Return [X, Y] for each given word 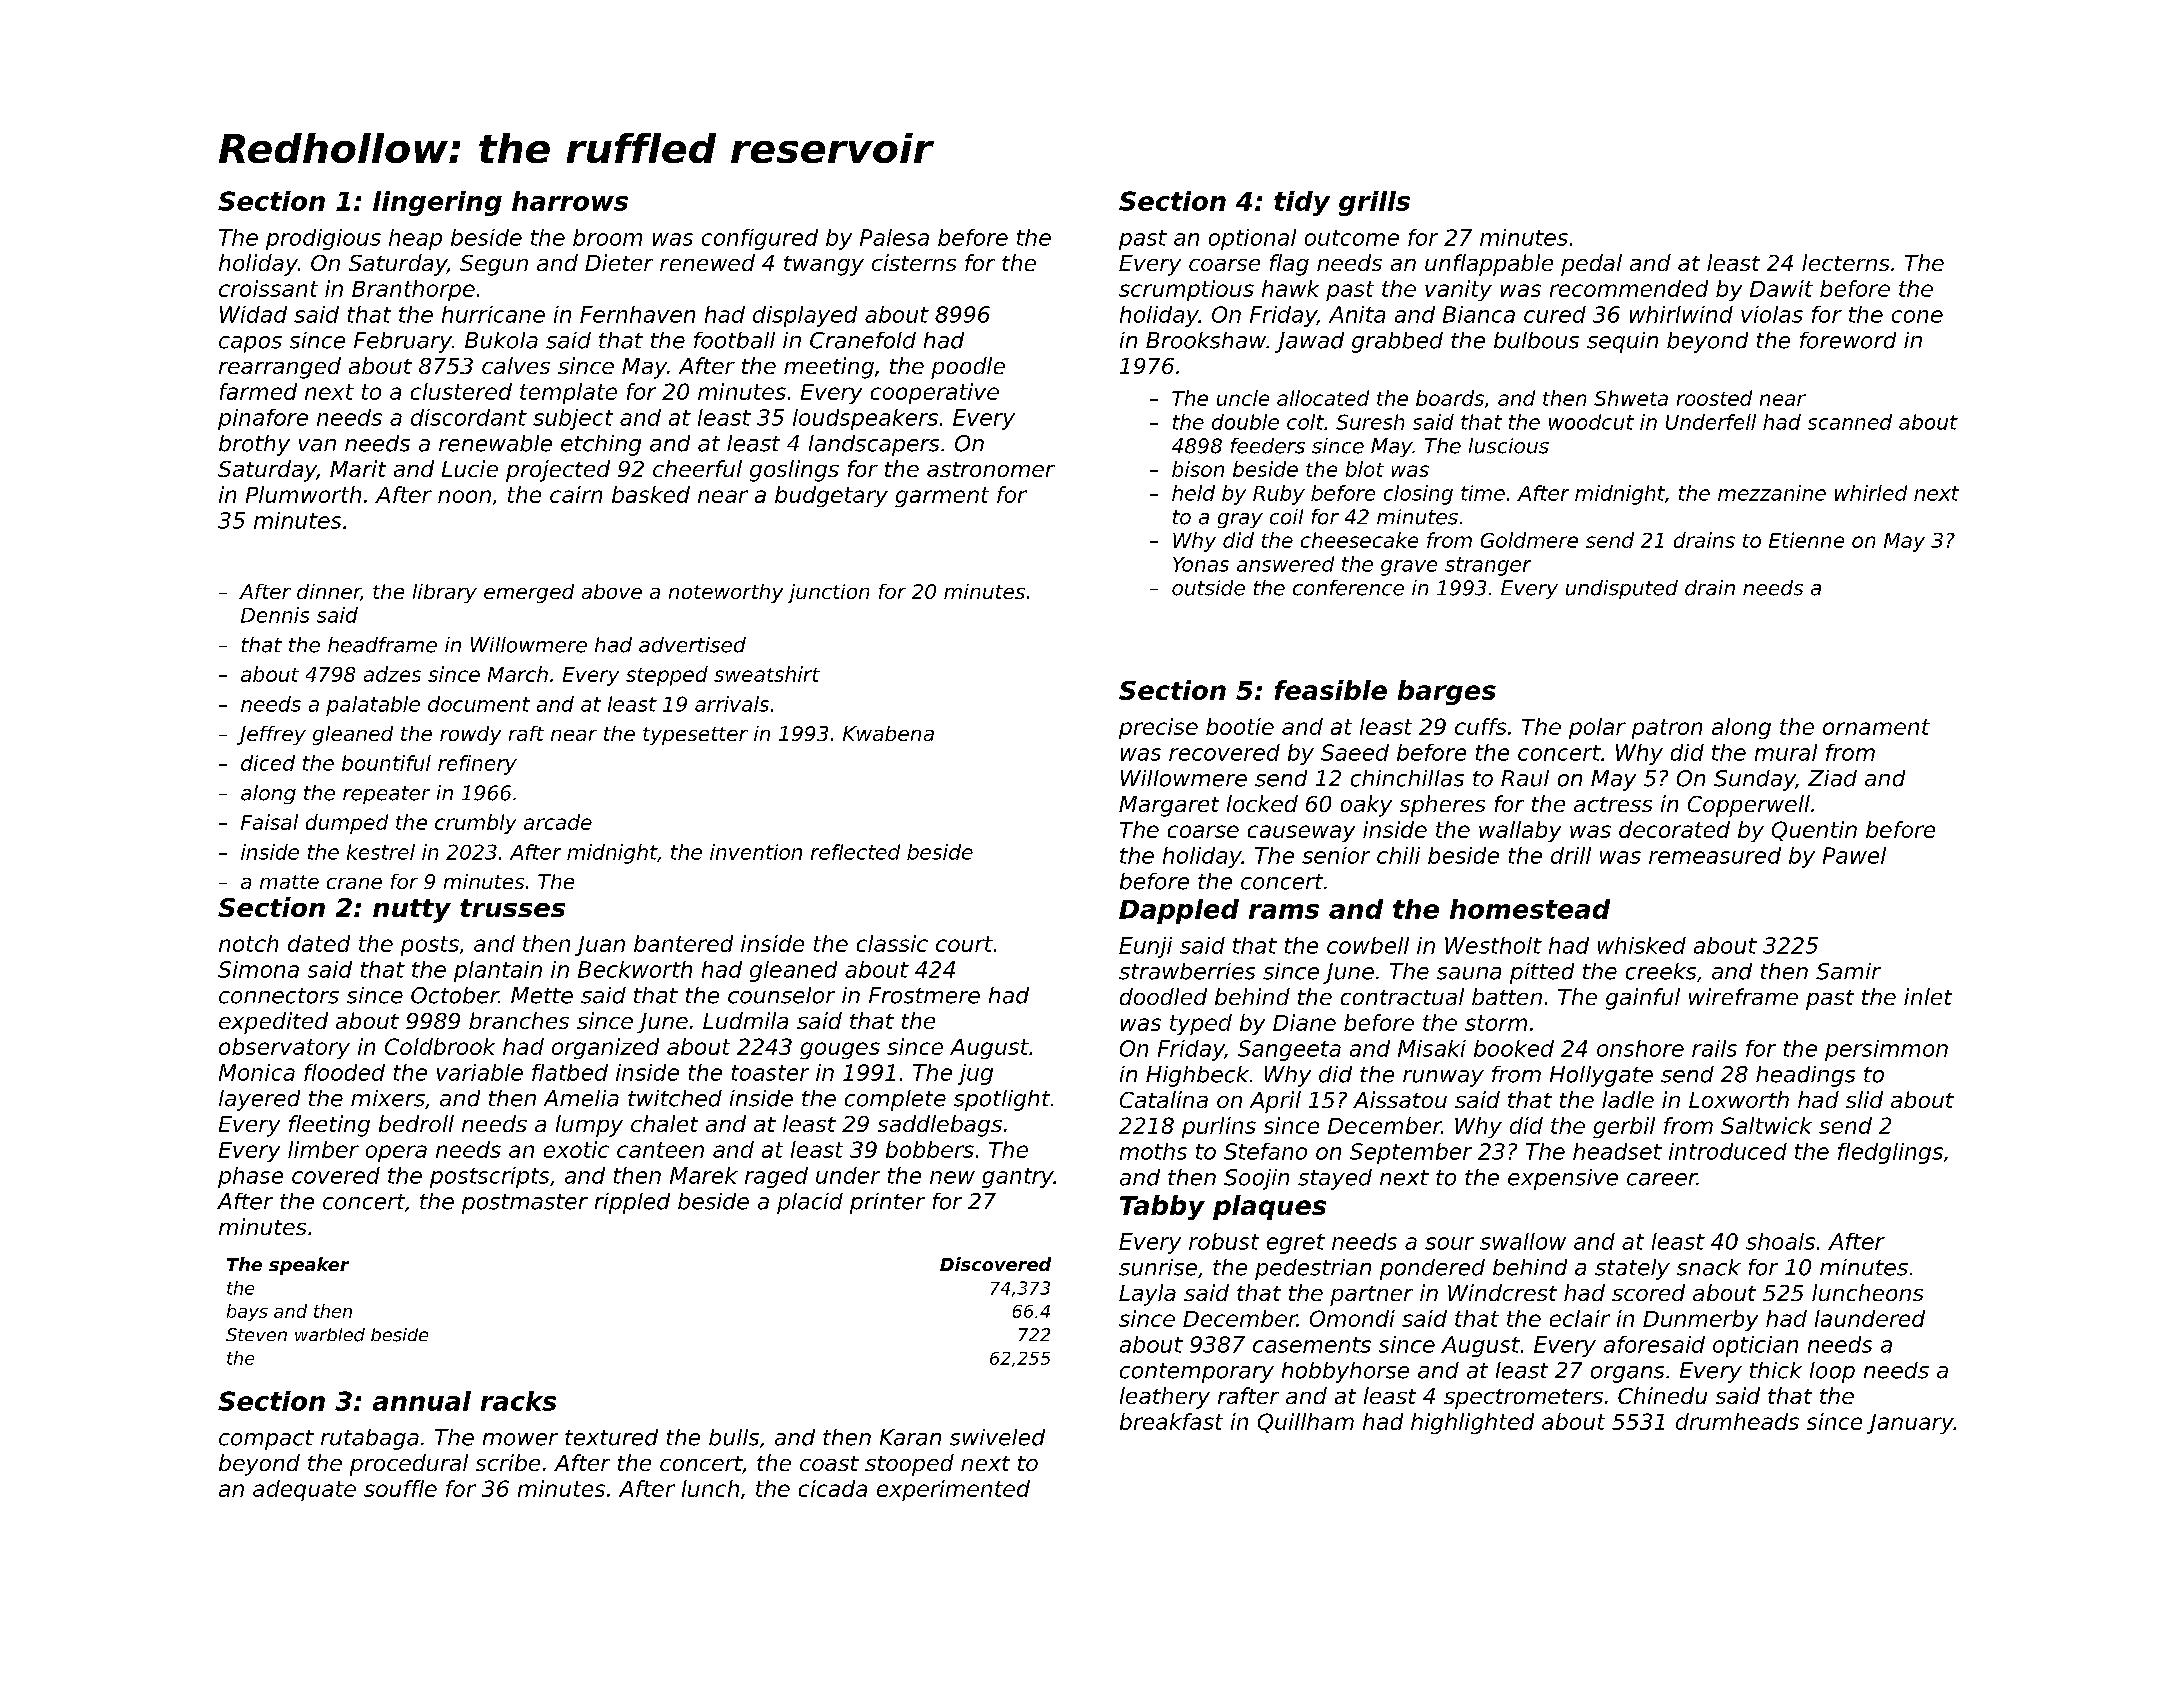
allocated [1323, 398]
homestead [1530, 909]
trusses [512, 908]
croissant [268, 288]
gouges [840, 1050]
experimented [953, 1490]
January [1910, 1424]
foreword [1848, 340]
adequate [304, 1490]
